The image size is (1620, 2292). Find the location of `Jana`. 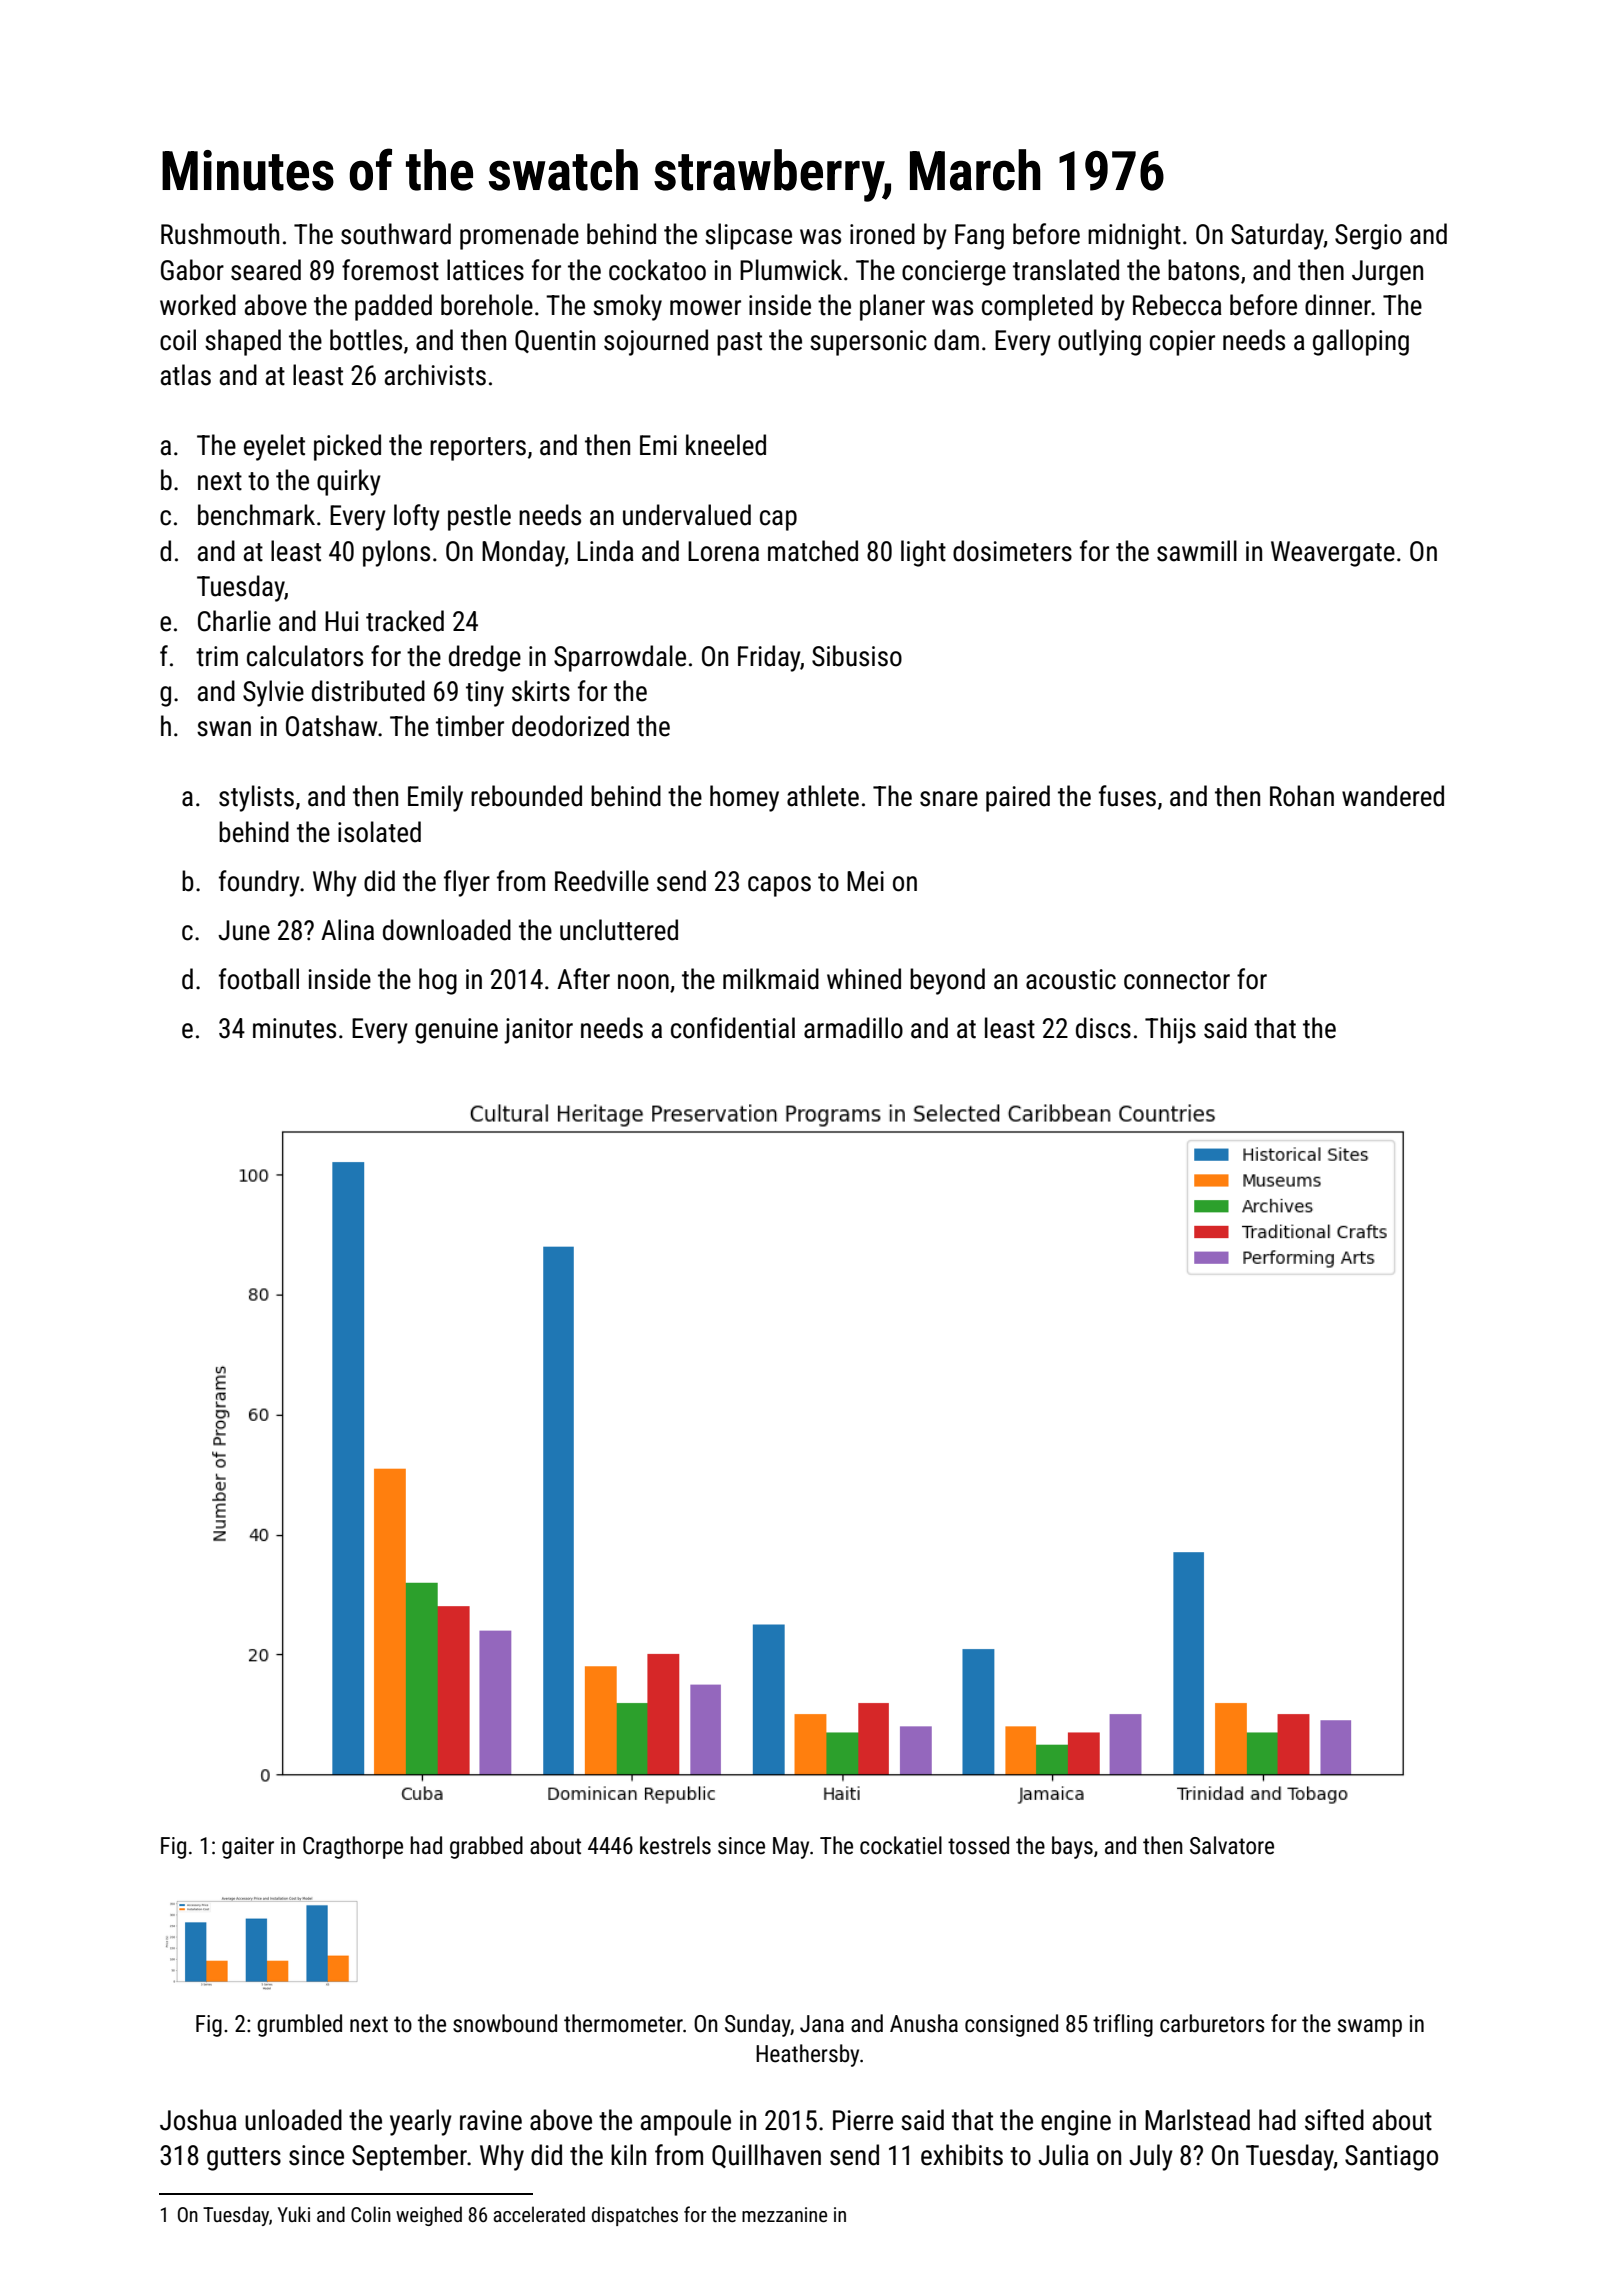

Jana is located at coordinates (822, 2024).
